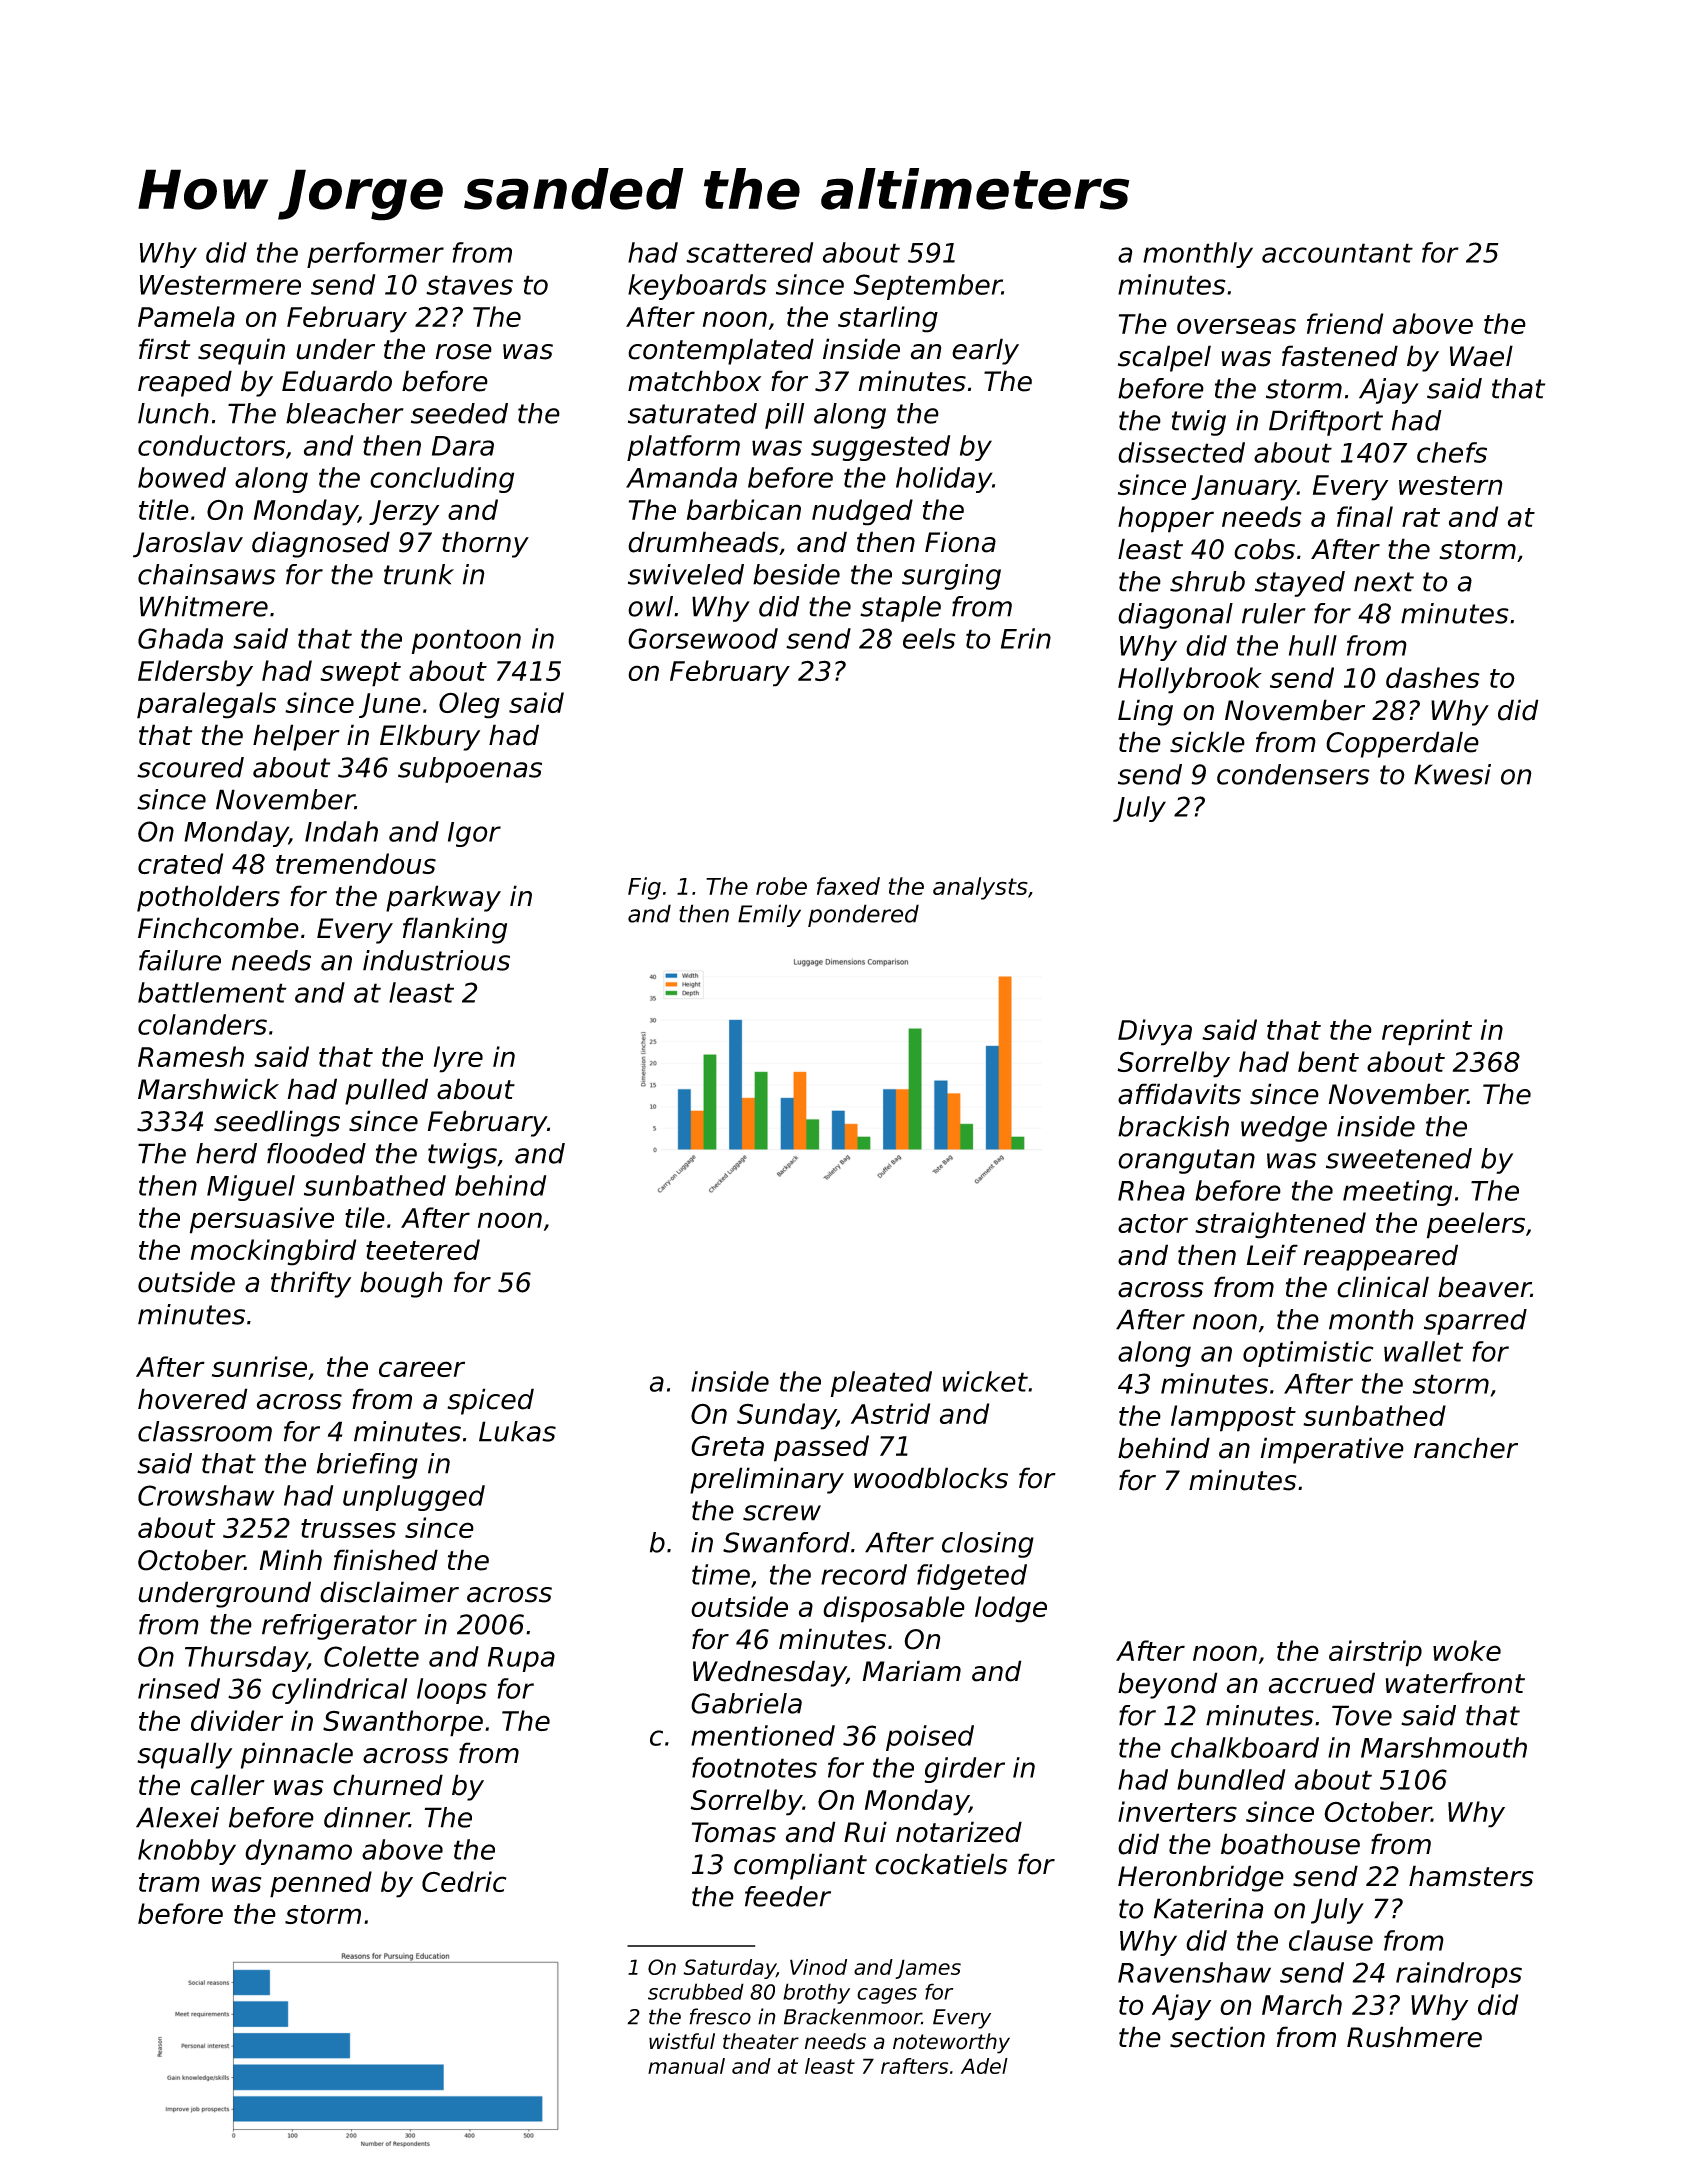  Describe the element at coordinates (1337, 253) in the screenshot. I see `accountant` at that location.
